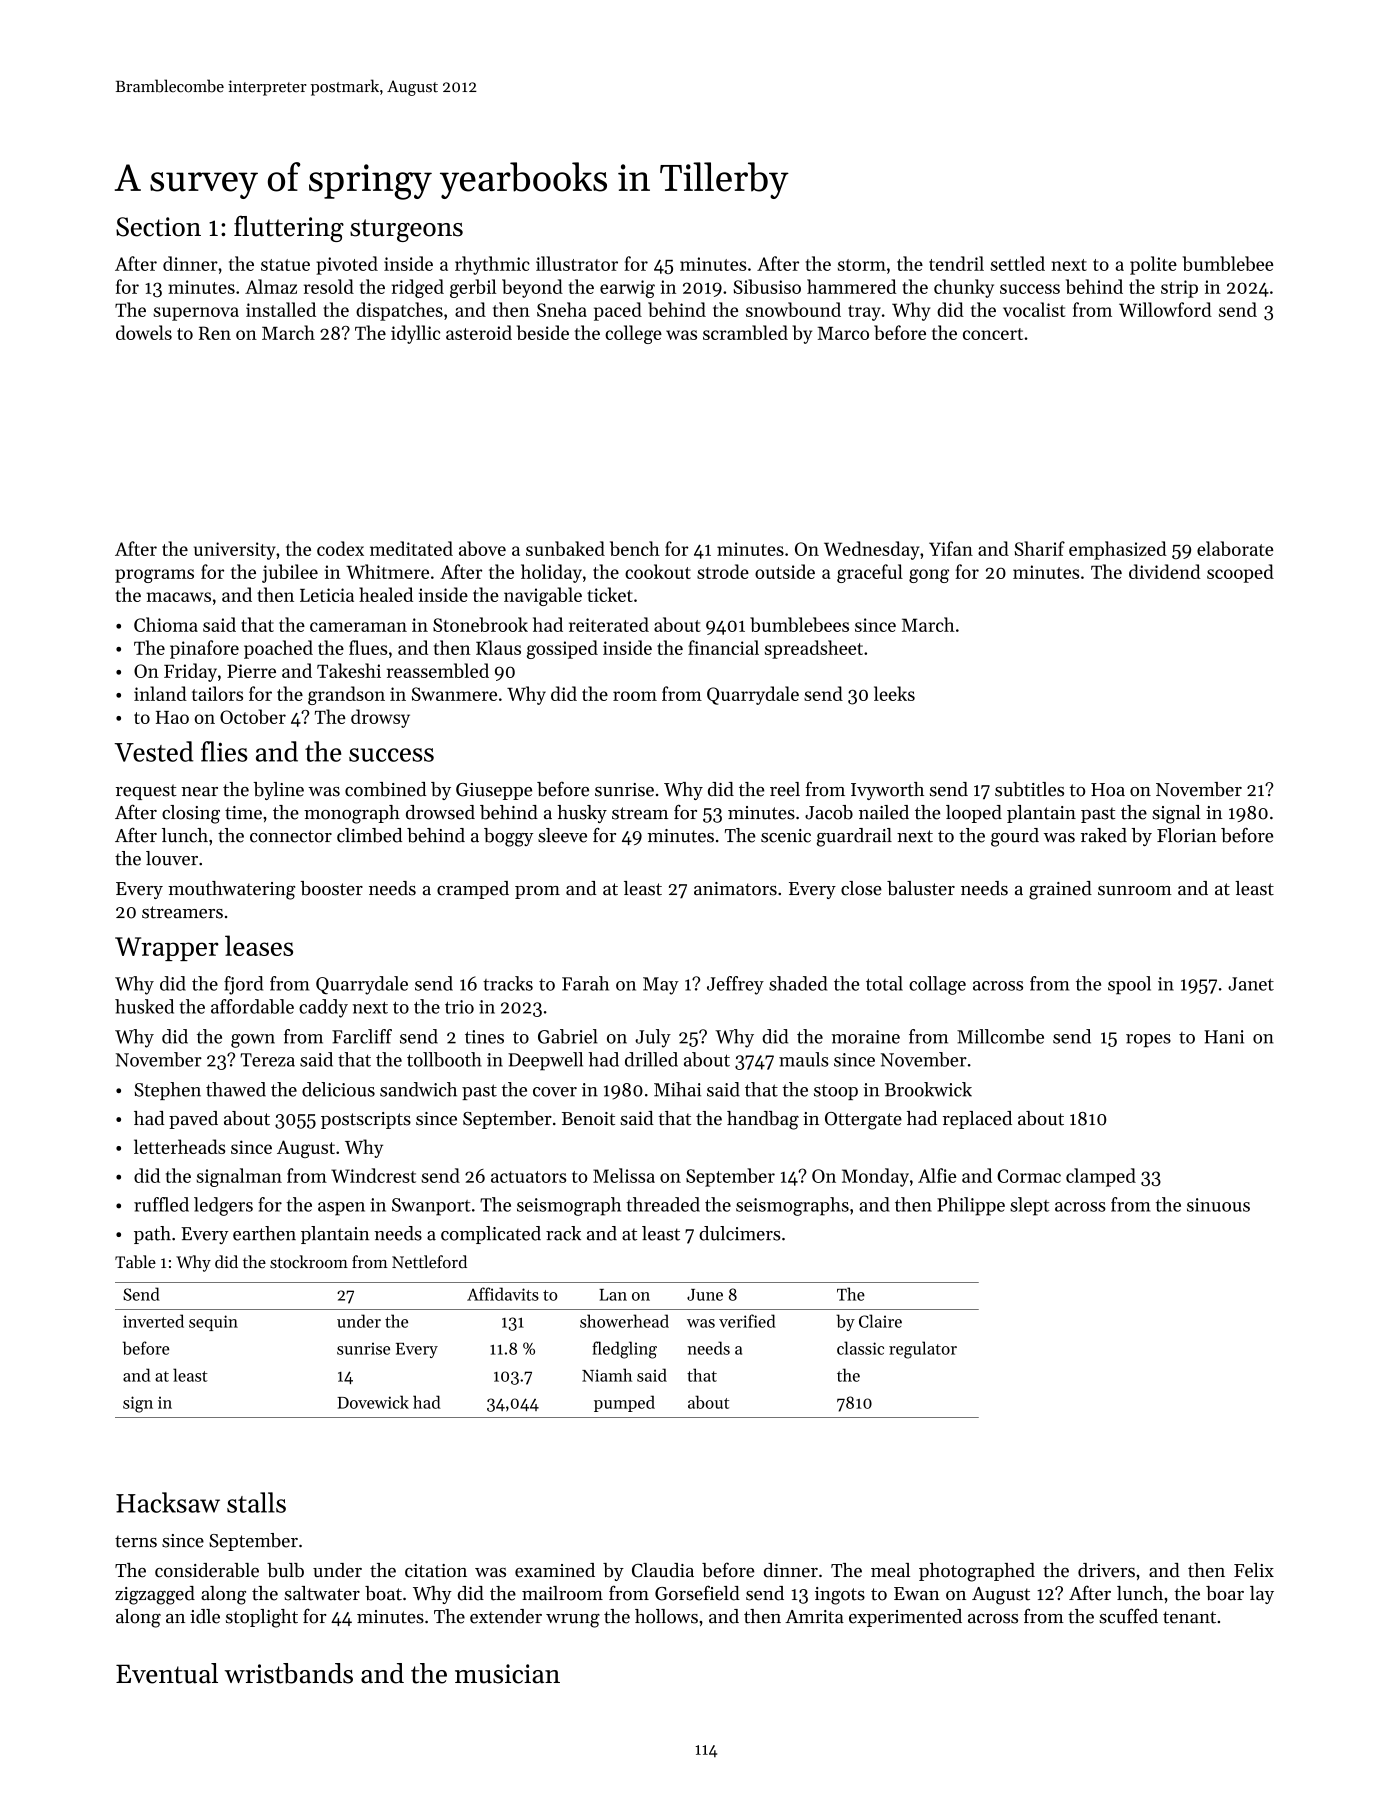 This document has width=1389, height=1797. Describe the element at coordinates (1235, 548) in the document. I see `elaborate` at that location.
